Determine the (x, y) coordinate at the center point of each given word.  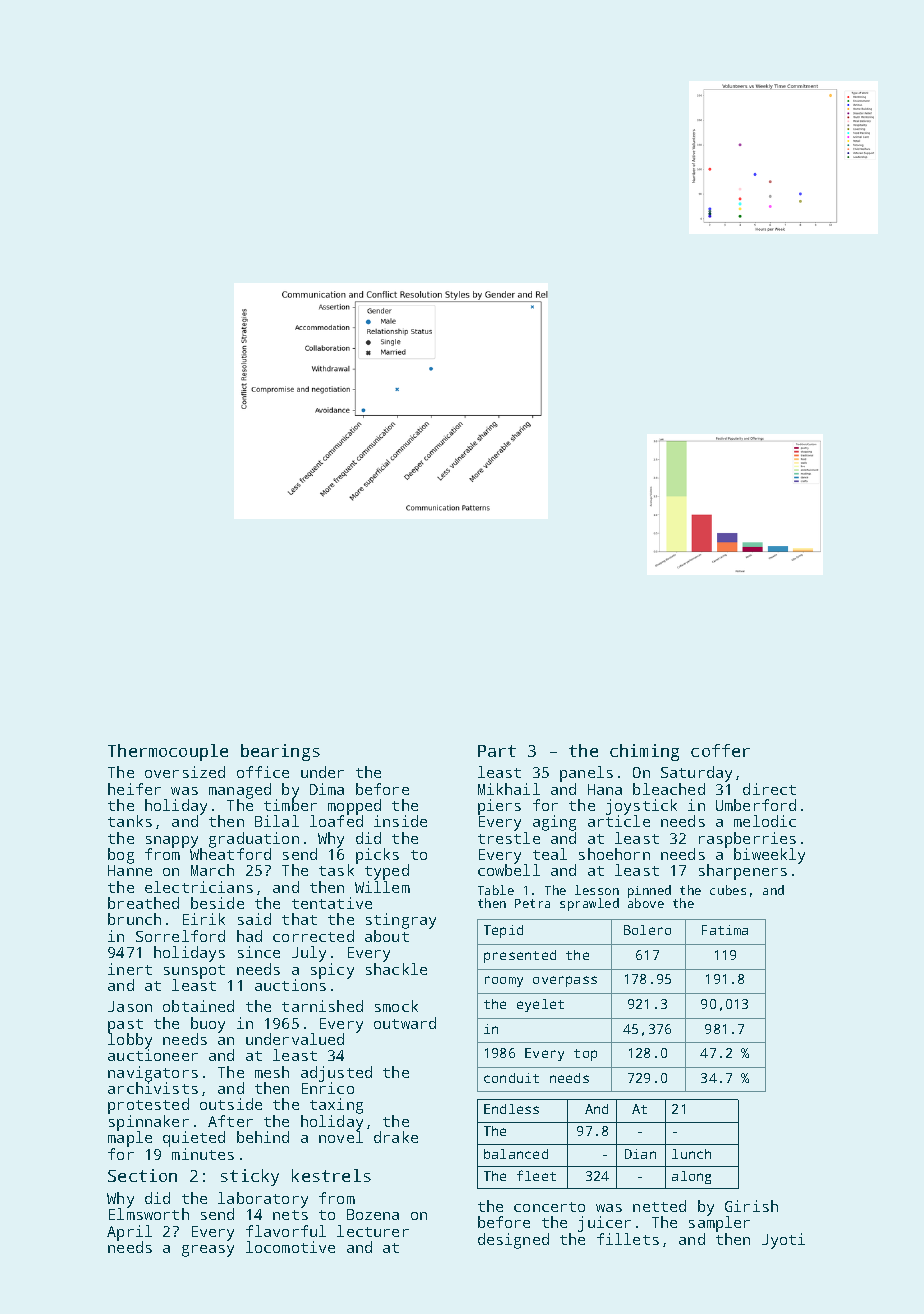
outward (405, 1023)
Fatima (725, 930)
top (585, 1055)
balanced (516, 1154)
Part (497, 751)
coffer (720, 750)
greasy (208, 1251)
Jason (130, 1006)
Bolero (647, 930)
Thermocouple (168, 752)
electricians (199, 887)
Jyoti (783, 1241)
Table (496, 890)
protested (148, 1106)
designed (513, 1241)
